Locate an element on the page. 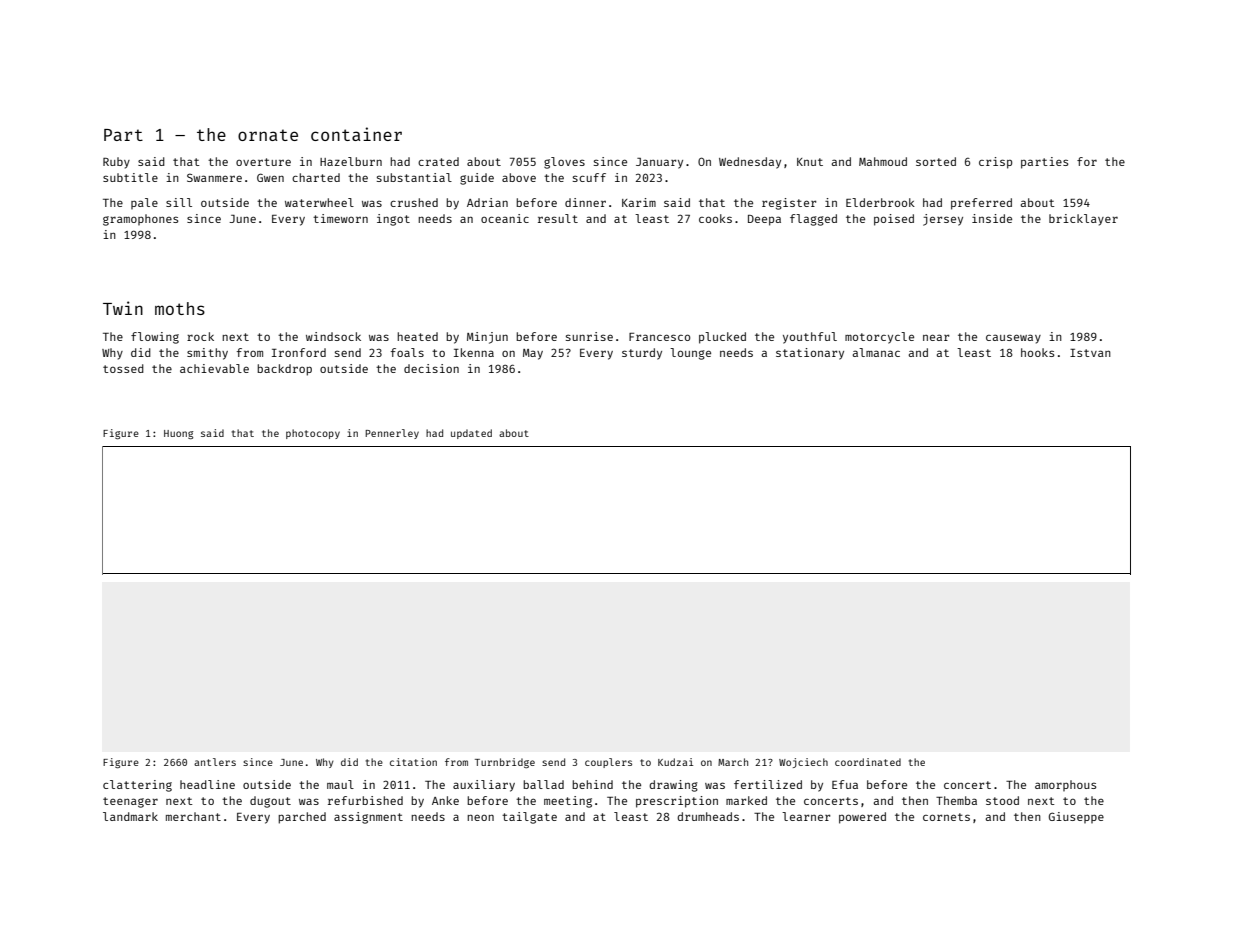 This image has height=952, width=1233. tossed is located at coordinates (123, 368).
